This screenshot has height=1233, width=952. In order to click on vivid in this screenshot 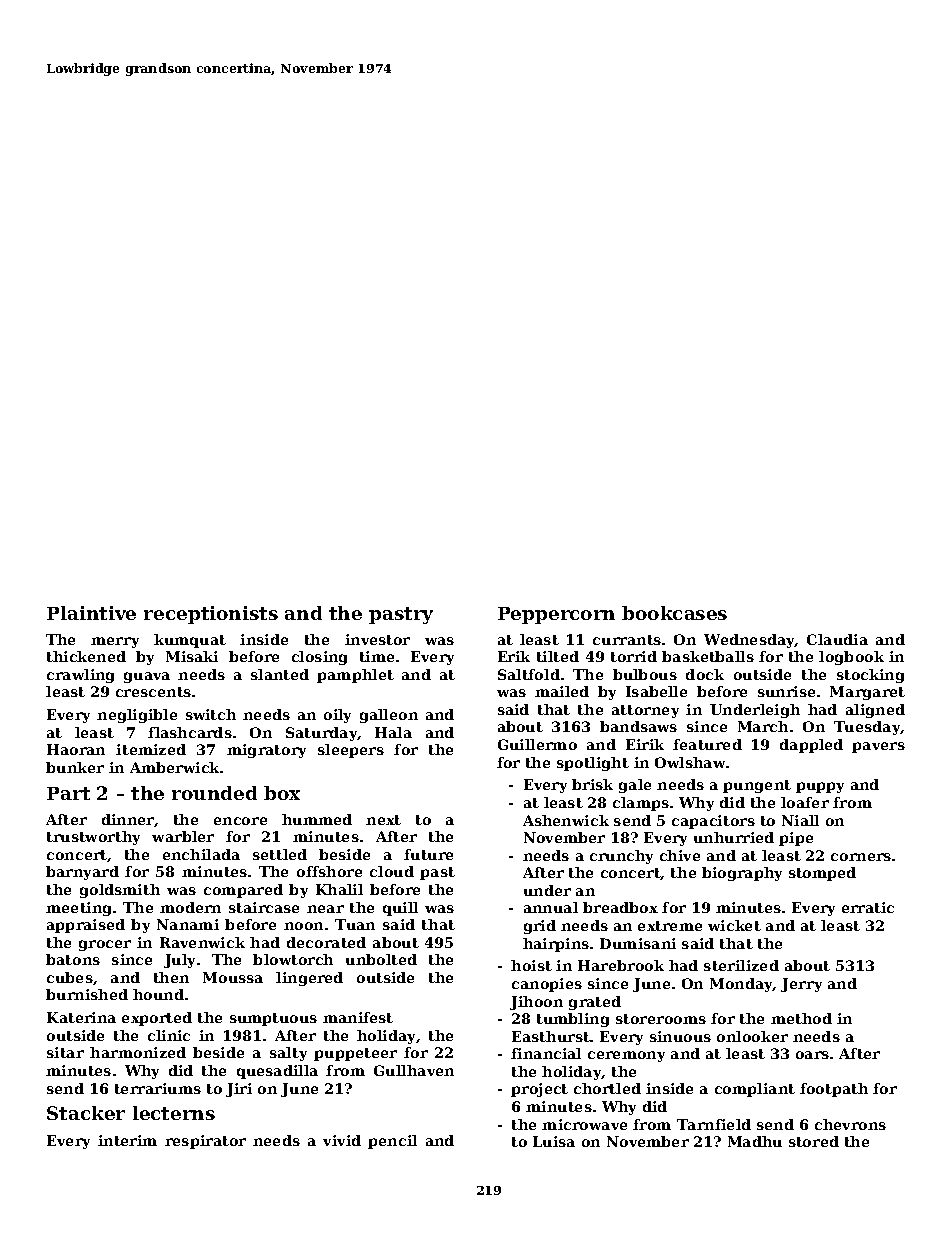, I will do `click(342, 1140)`.
